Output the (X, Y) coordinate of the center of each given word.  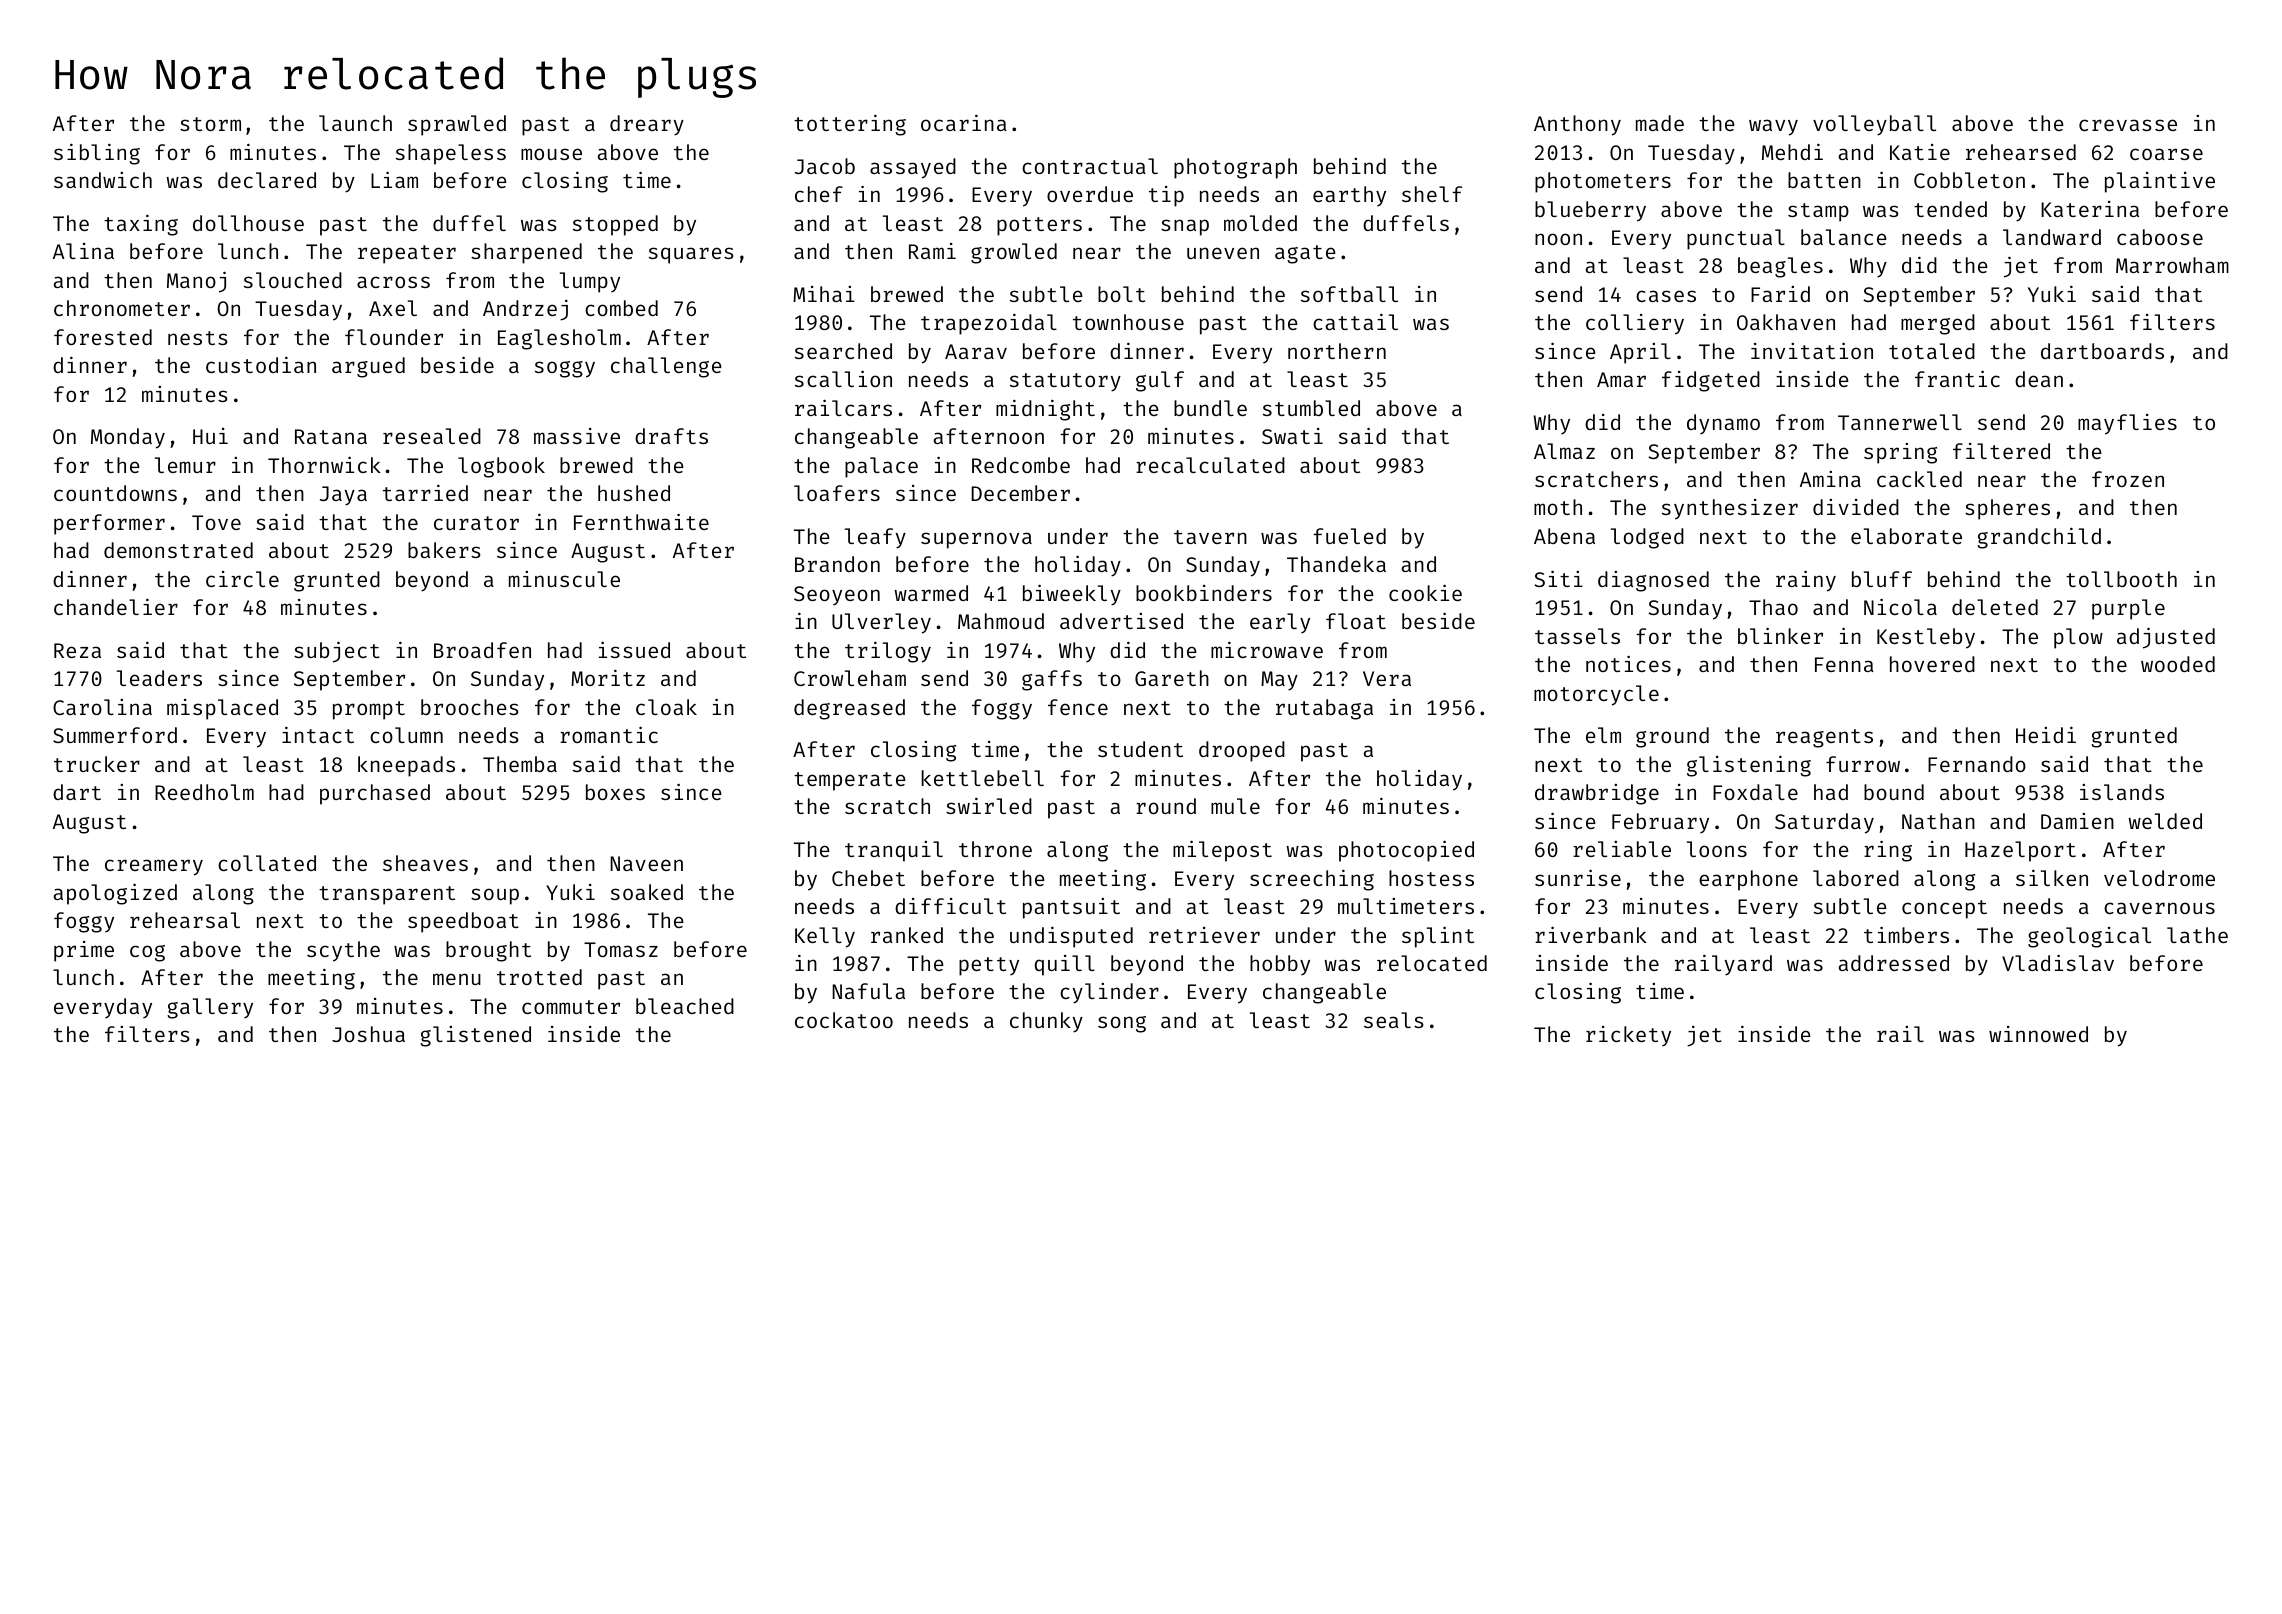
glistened (475, 1036)
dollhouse (248, 223)
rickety (1628, 1036)
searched (843, 351)
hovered (1932, 664)
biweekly (1072, 595)
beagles (1780, 267)
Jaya (343, 496)
